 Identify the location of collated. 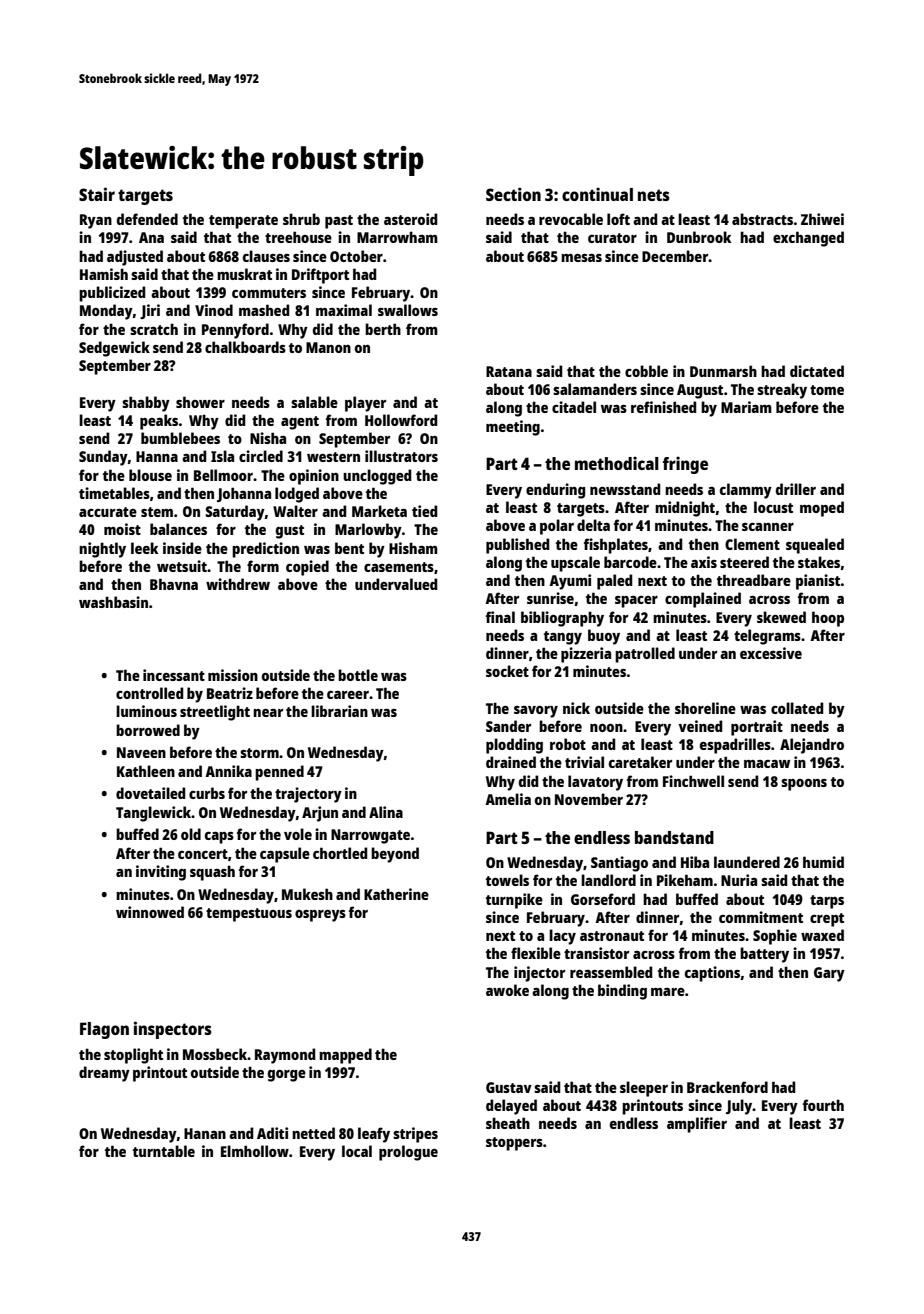
(797, 708).
